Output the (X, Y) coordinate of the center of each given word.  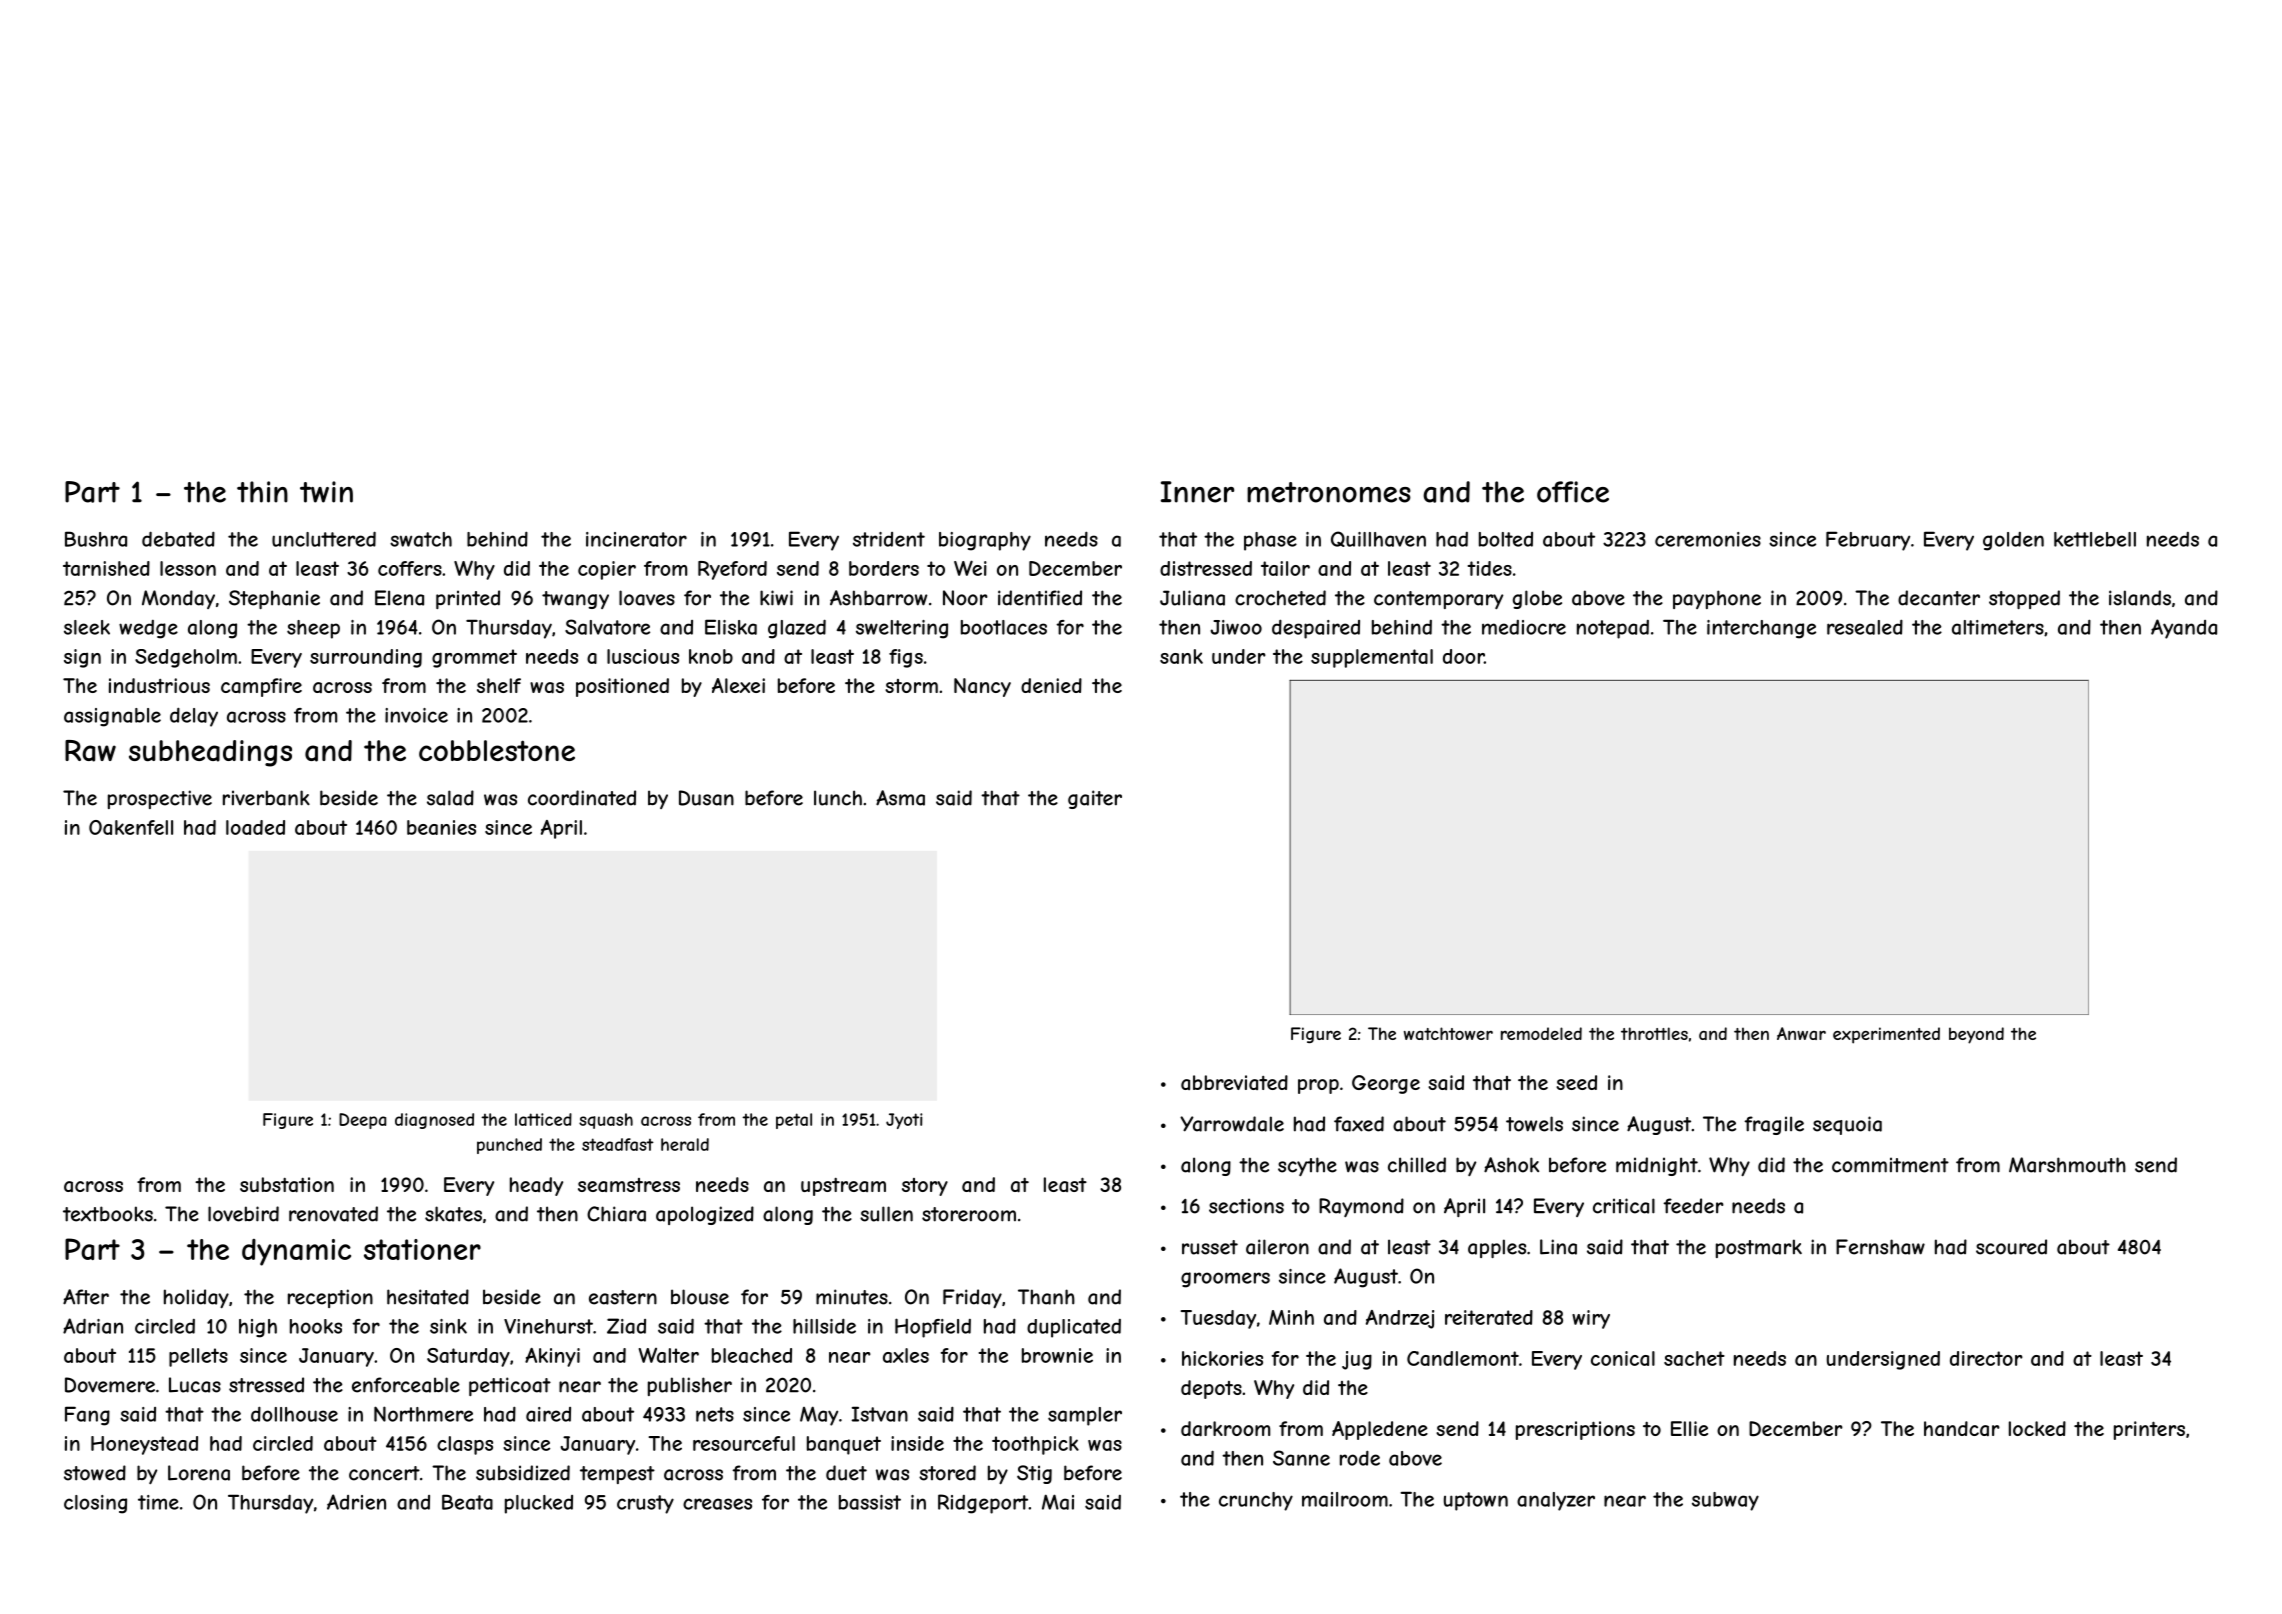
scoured (2011, 1247)
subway (1725, 1501)
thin (262, 492)
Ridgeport (983, 1504)
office (1573, 492)
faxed (1359, 1124)
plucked (539, 1504)
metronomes (1329, 492)
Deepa (362, 1121)
